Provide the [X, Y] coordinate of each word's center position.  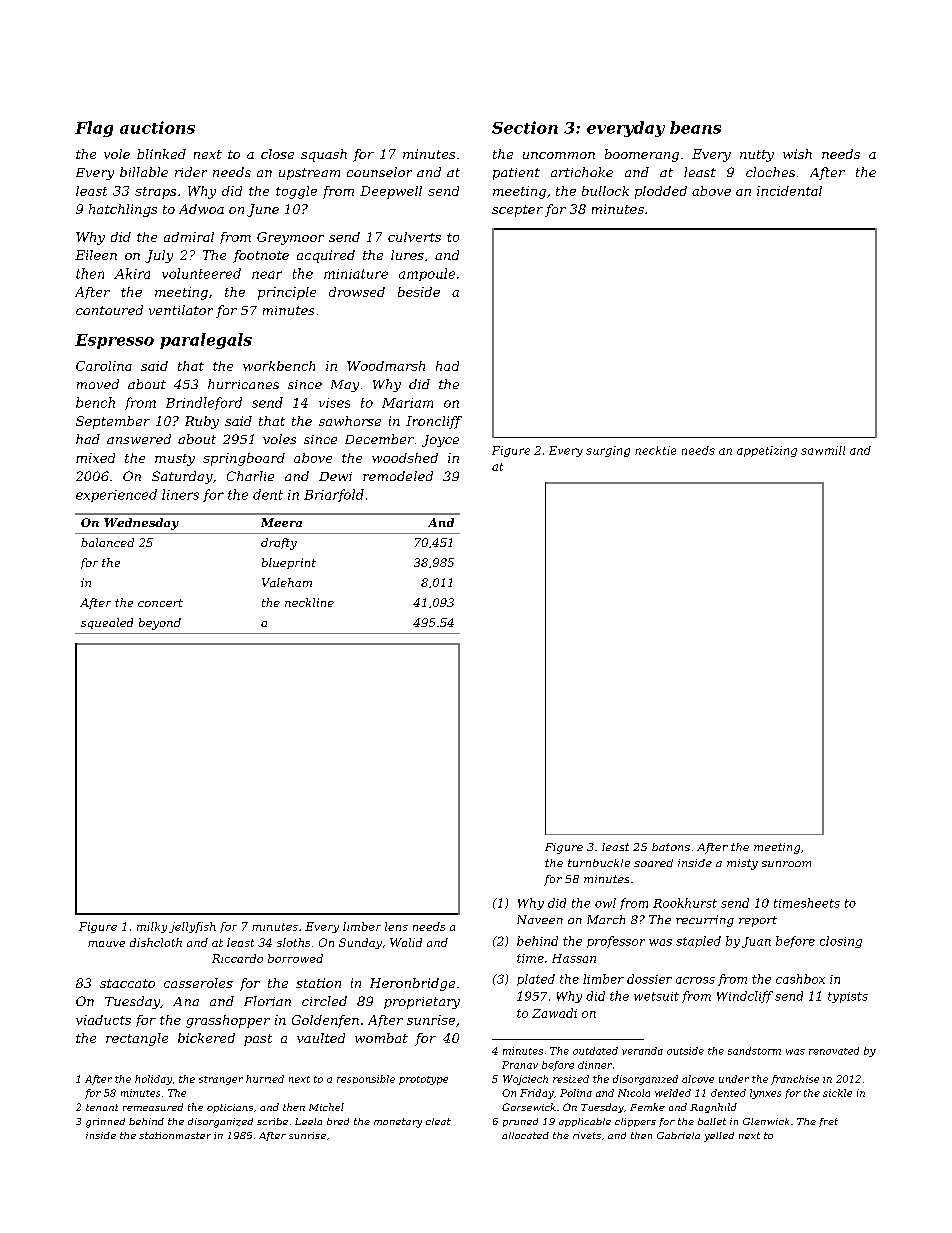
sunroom [786, 864]
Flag [94, 129]
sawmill [823, 450]
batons [671, 847]
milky [152, 927]
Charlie [250, 476]
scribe [272, 1121]
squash [324, 155]
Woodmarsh [386, 366]
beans [695, 127]
